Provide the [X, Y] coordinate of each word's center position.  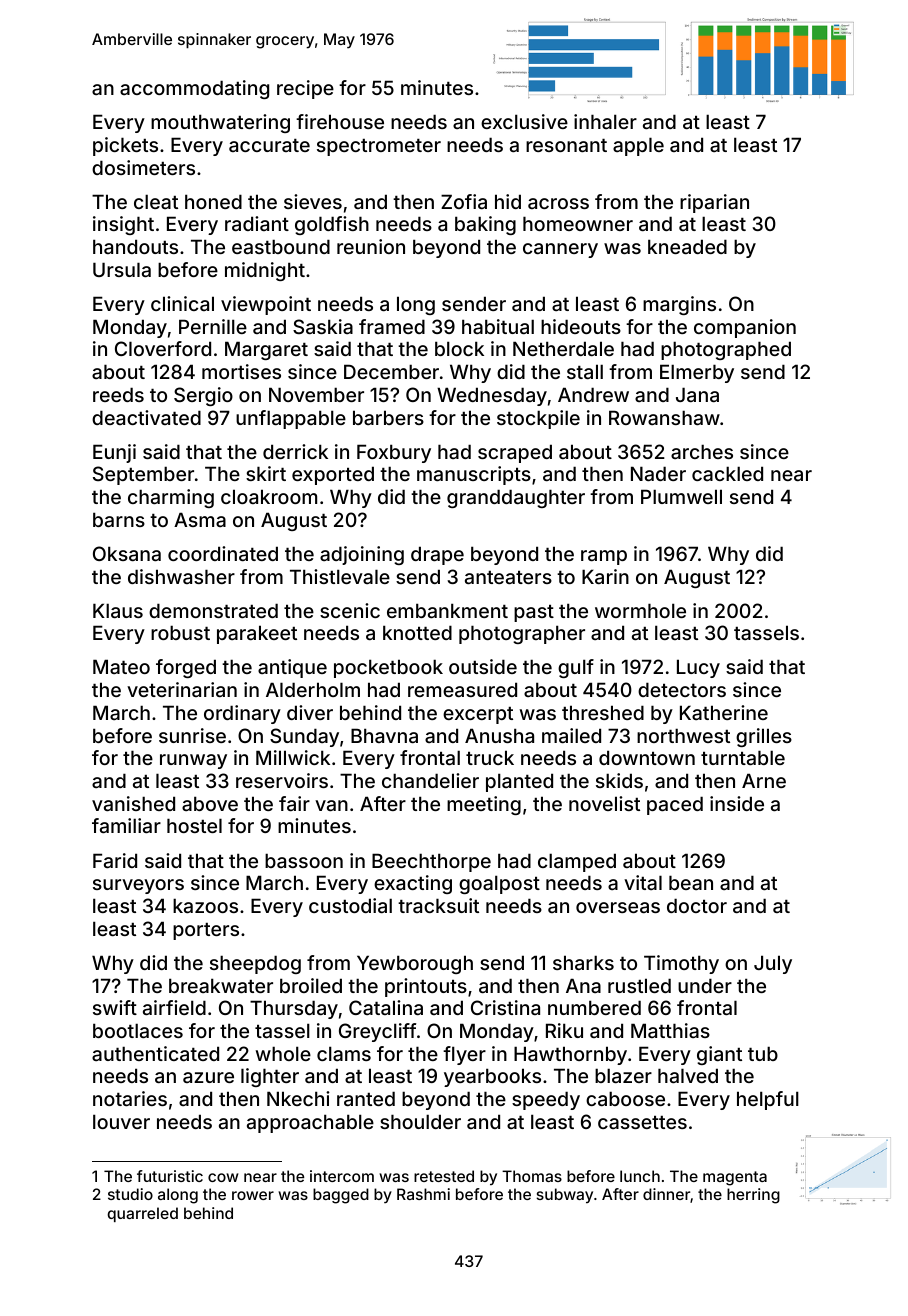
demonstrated [213, 610]
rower [253, 1195]
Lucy [698, 668]
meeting [484, 805]
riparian [714, 203]
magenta [735, 1178]
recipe [305, 89]
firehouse [340, 121]
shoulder [420, 1121]
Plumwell [681, 496]
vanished [133, 803]
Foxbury [394, 453]
